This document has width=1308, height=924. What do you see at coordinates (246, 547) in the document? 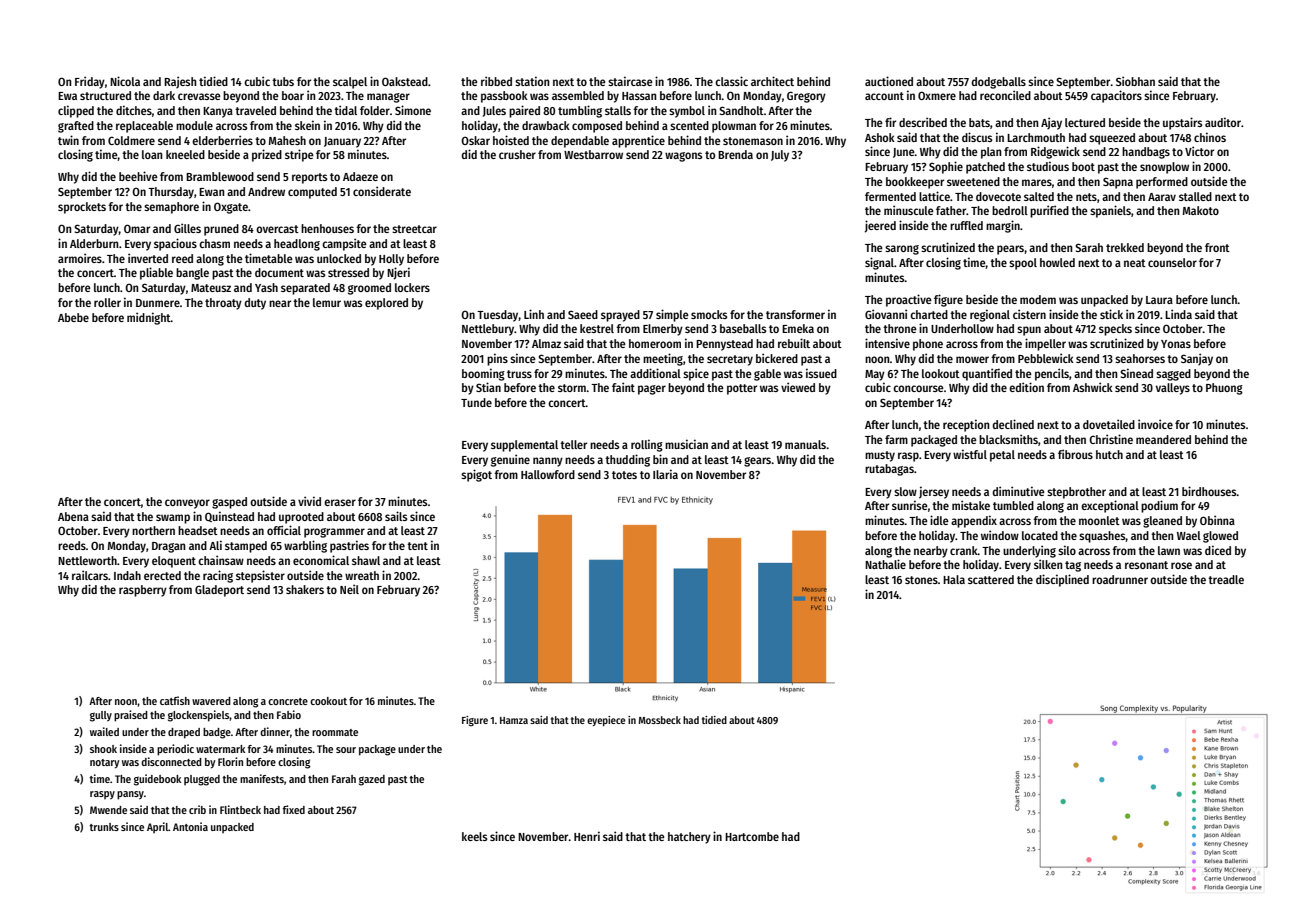
I see `stamped` at bounding box center [246, 547].
